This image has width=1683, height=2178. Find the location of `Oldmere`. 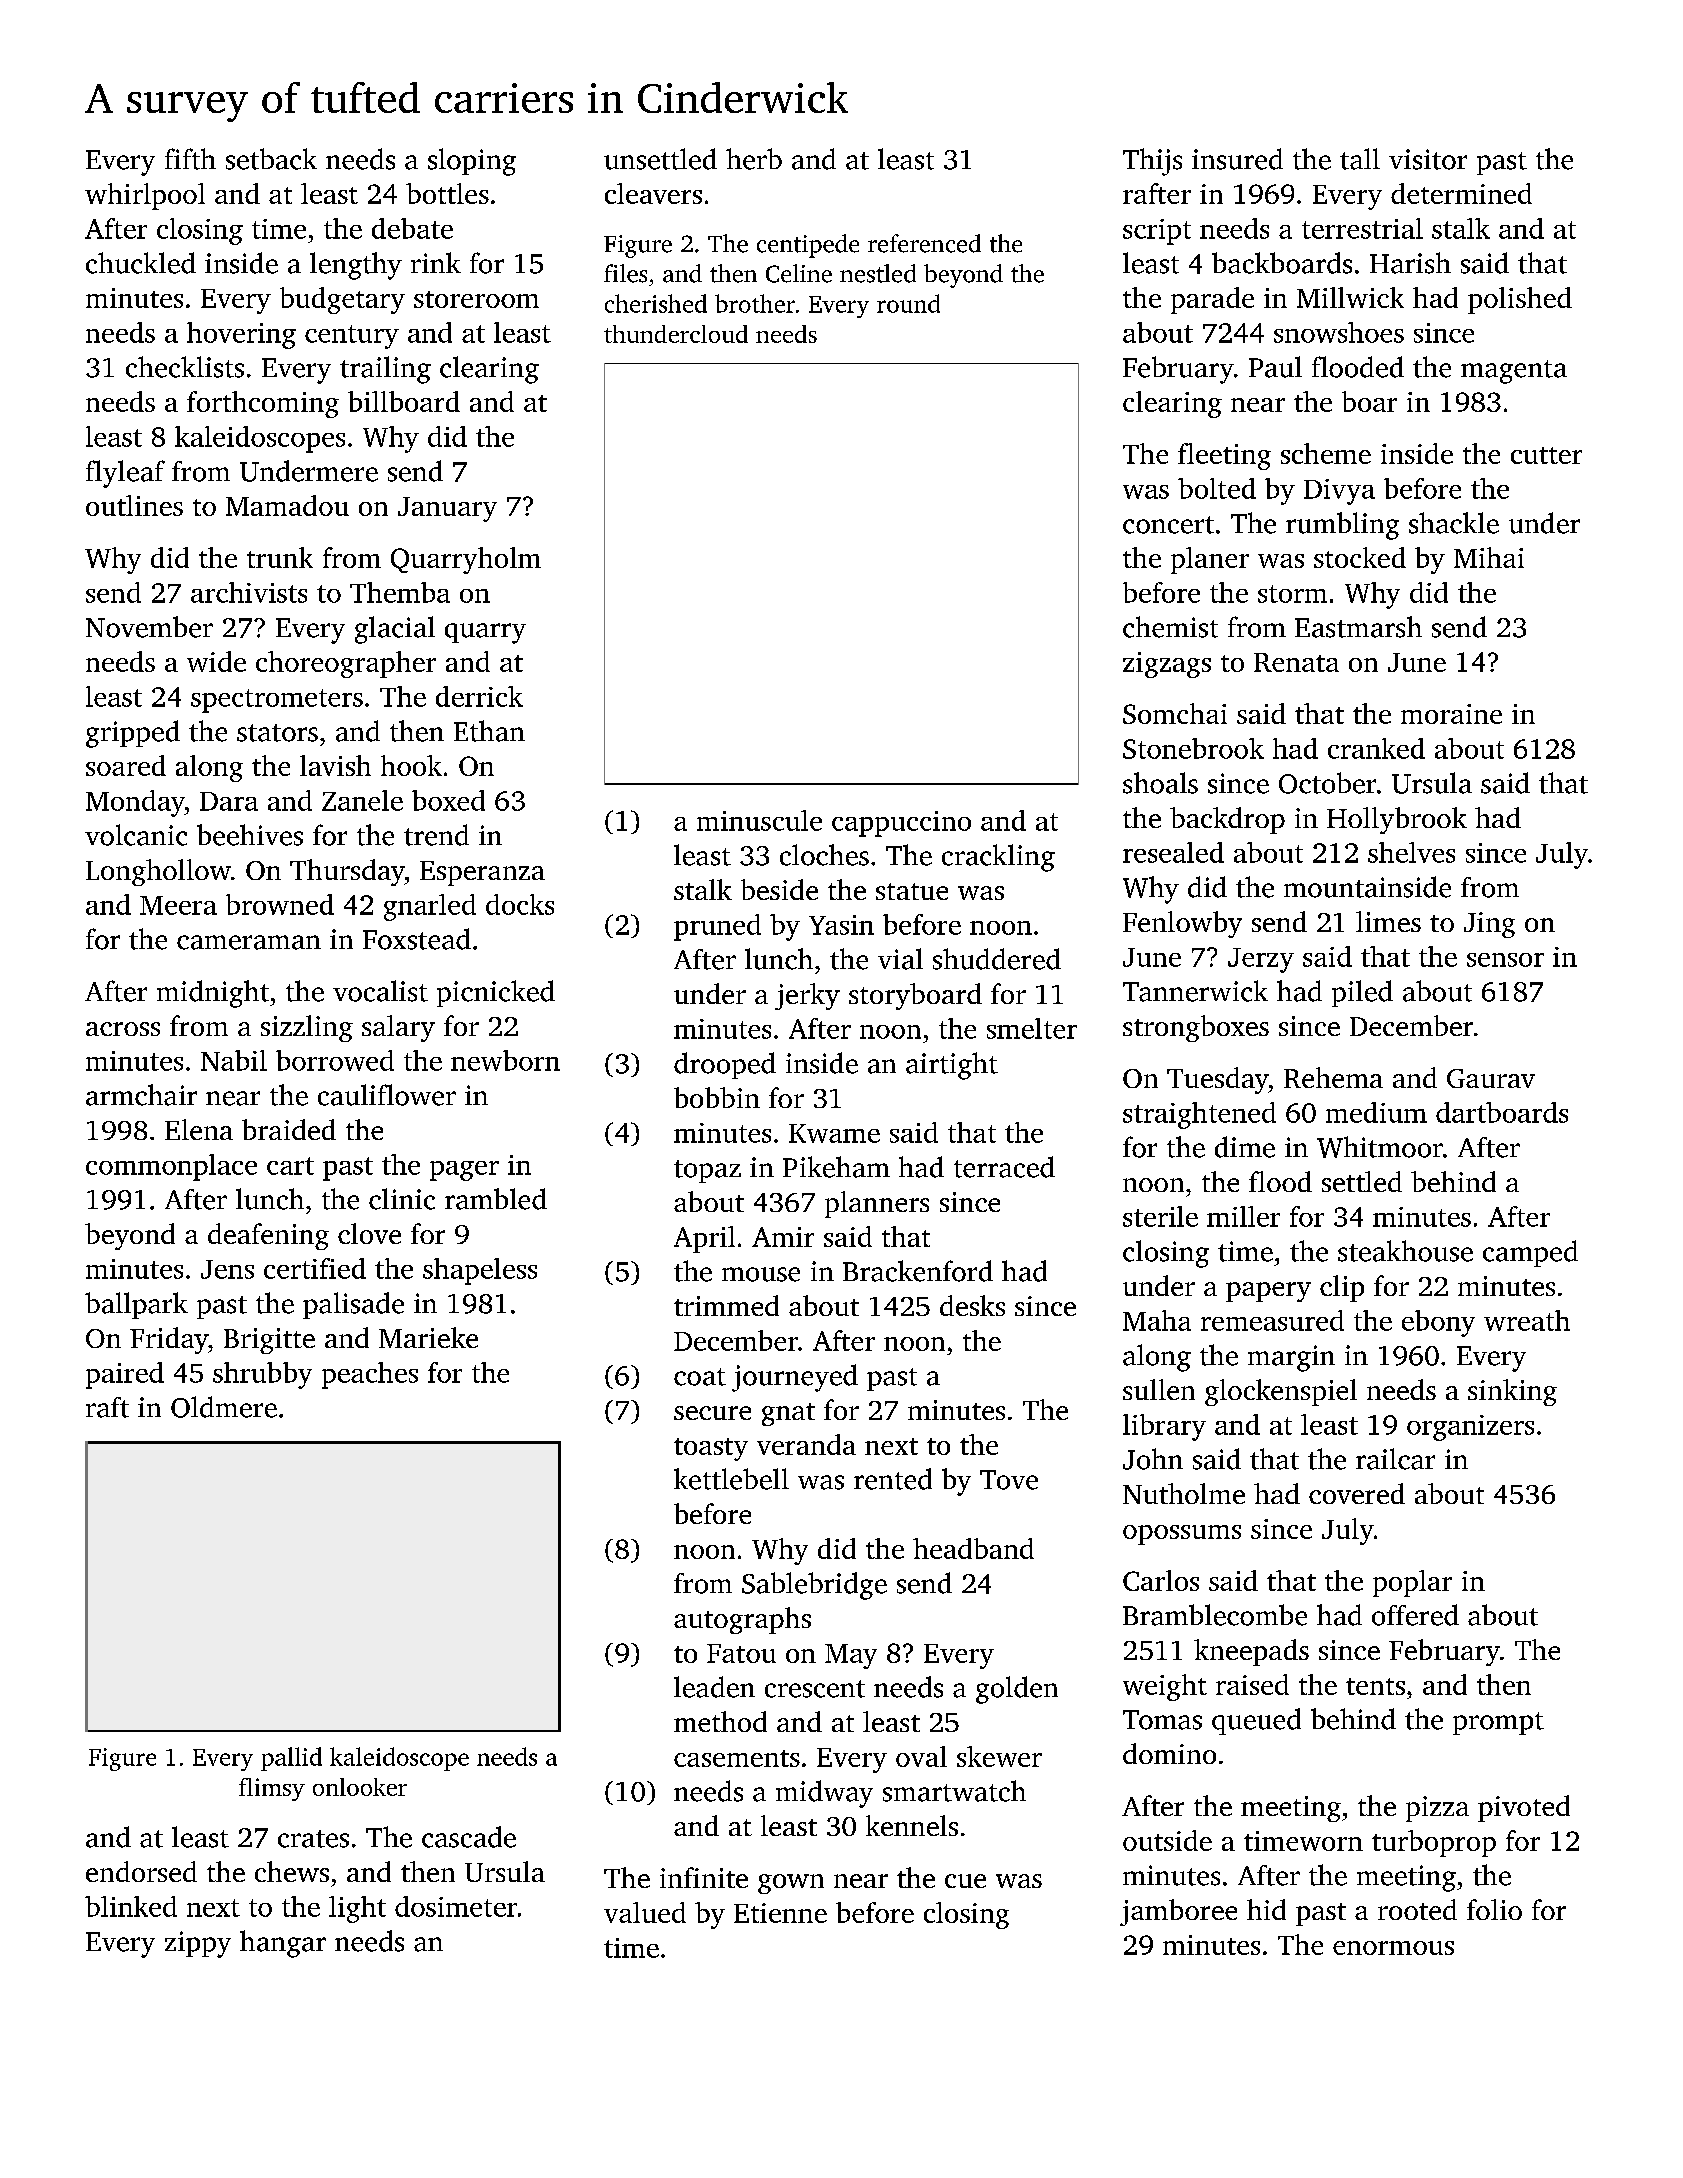

Oldmere is located at coordinates (224, 1407).
